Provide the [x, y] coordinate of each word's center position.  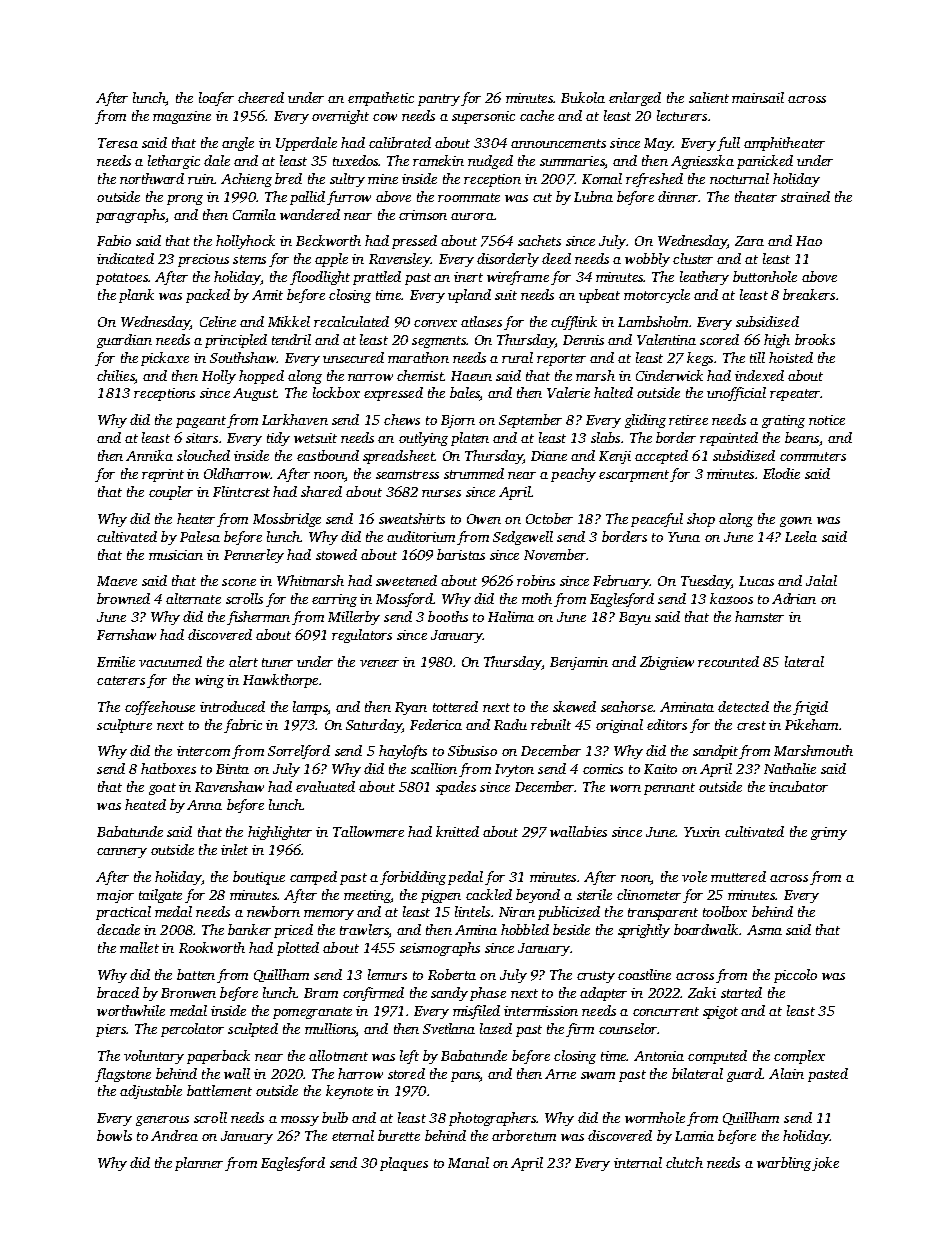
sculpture [124, 726]
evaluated [325, 786]
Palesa [200, 536]
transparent [663, 914]
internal [638, 1162]
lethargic [174, 162]
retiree [688, 420]
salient [709, 97]
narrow [370, 377]
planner [199, 1164]
